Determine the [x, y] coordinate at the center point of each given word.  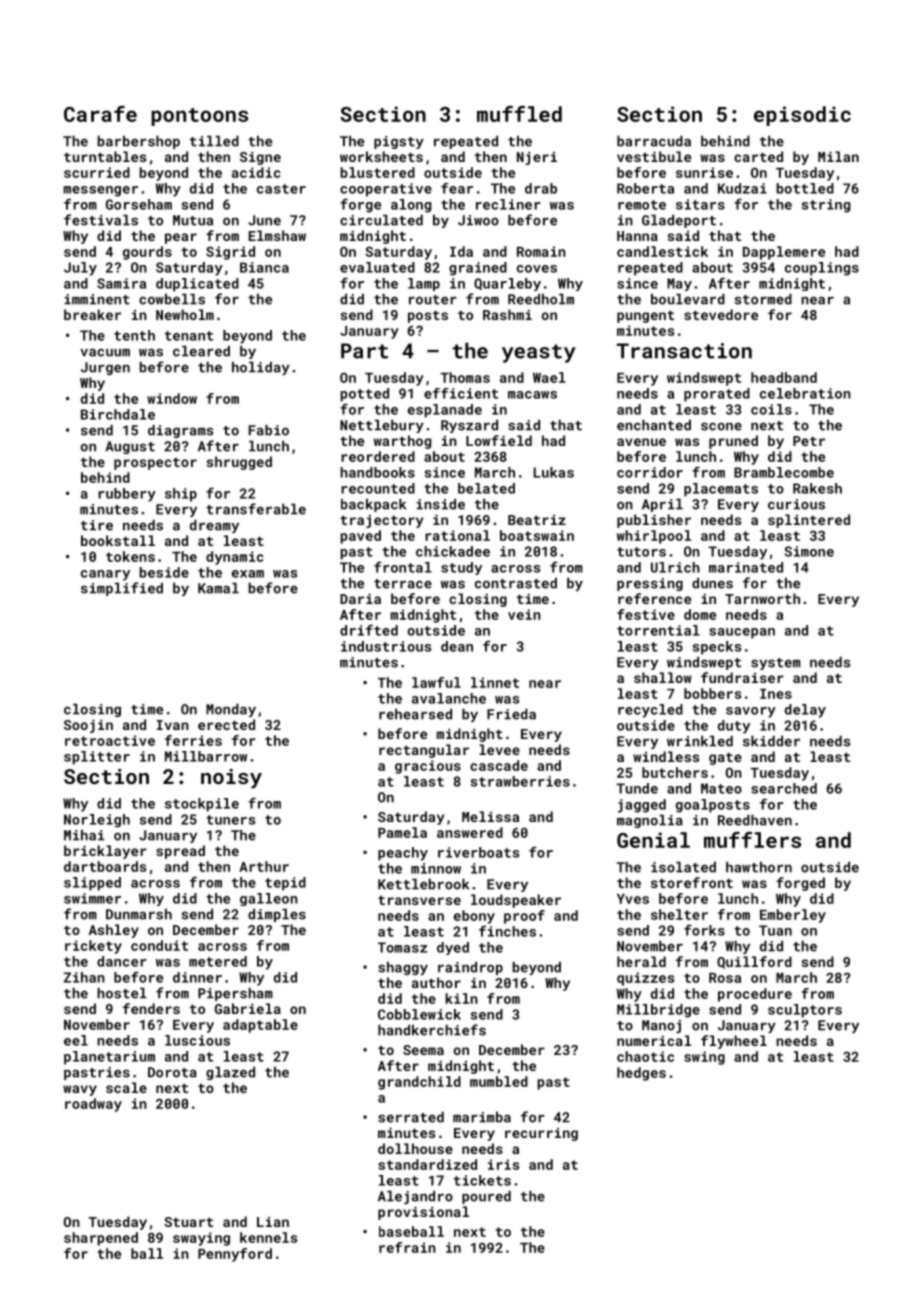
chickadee [453, 551]
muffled [519, 114]
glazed [230, 1073]
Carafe [100, 114]
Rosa [725, 978]
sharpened [101, 1239]
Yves [633, 899]
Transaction [684, 351]
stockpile [202, 805]
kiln [461, 998]
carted [758, 156]
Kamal [218, 588]
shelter [679, 914]
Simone [809, 551]
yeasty [539, 353]
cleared [201, 351]
